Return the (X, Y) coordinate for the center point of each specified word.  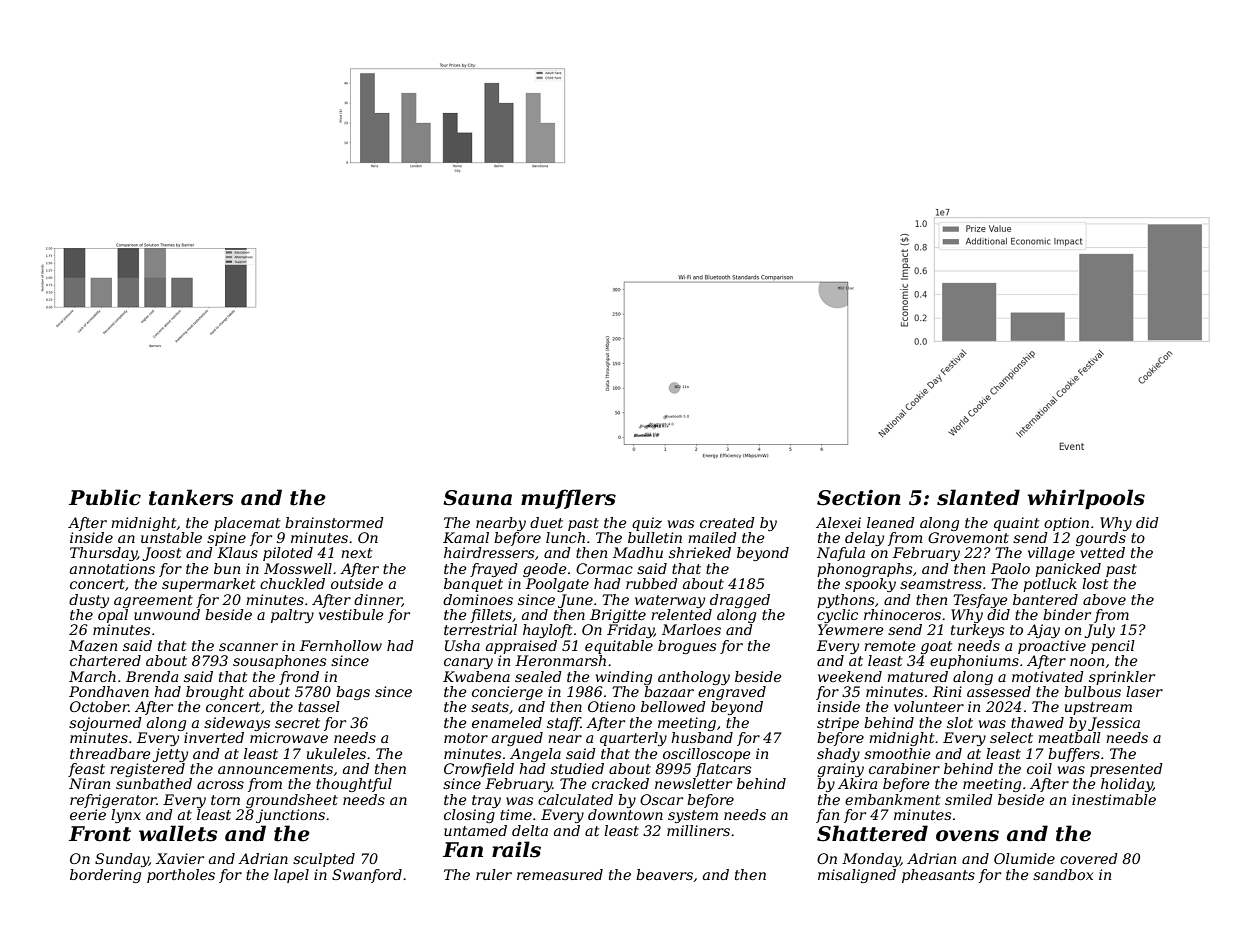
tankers (191, 497)
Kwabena (476, 676)
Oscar (661, 799)
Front (100, 834)
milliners (698, 830)
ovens (967, 836)
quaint (1016, 524)
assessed (999, 691)
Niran (89, 783)
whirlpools (1086, 499)
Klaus (237, 552)
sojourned (105, 724)
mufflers (568, 499)
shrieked (700, 552)
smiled (969, 799)
